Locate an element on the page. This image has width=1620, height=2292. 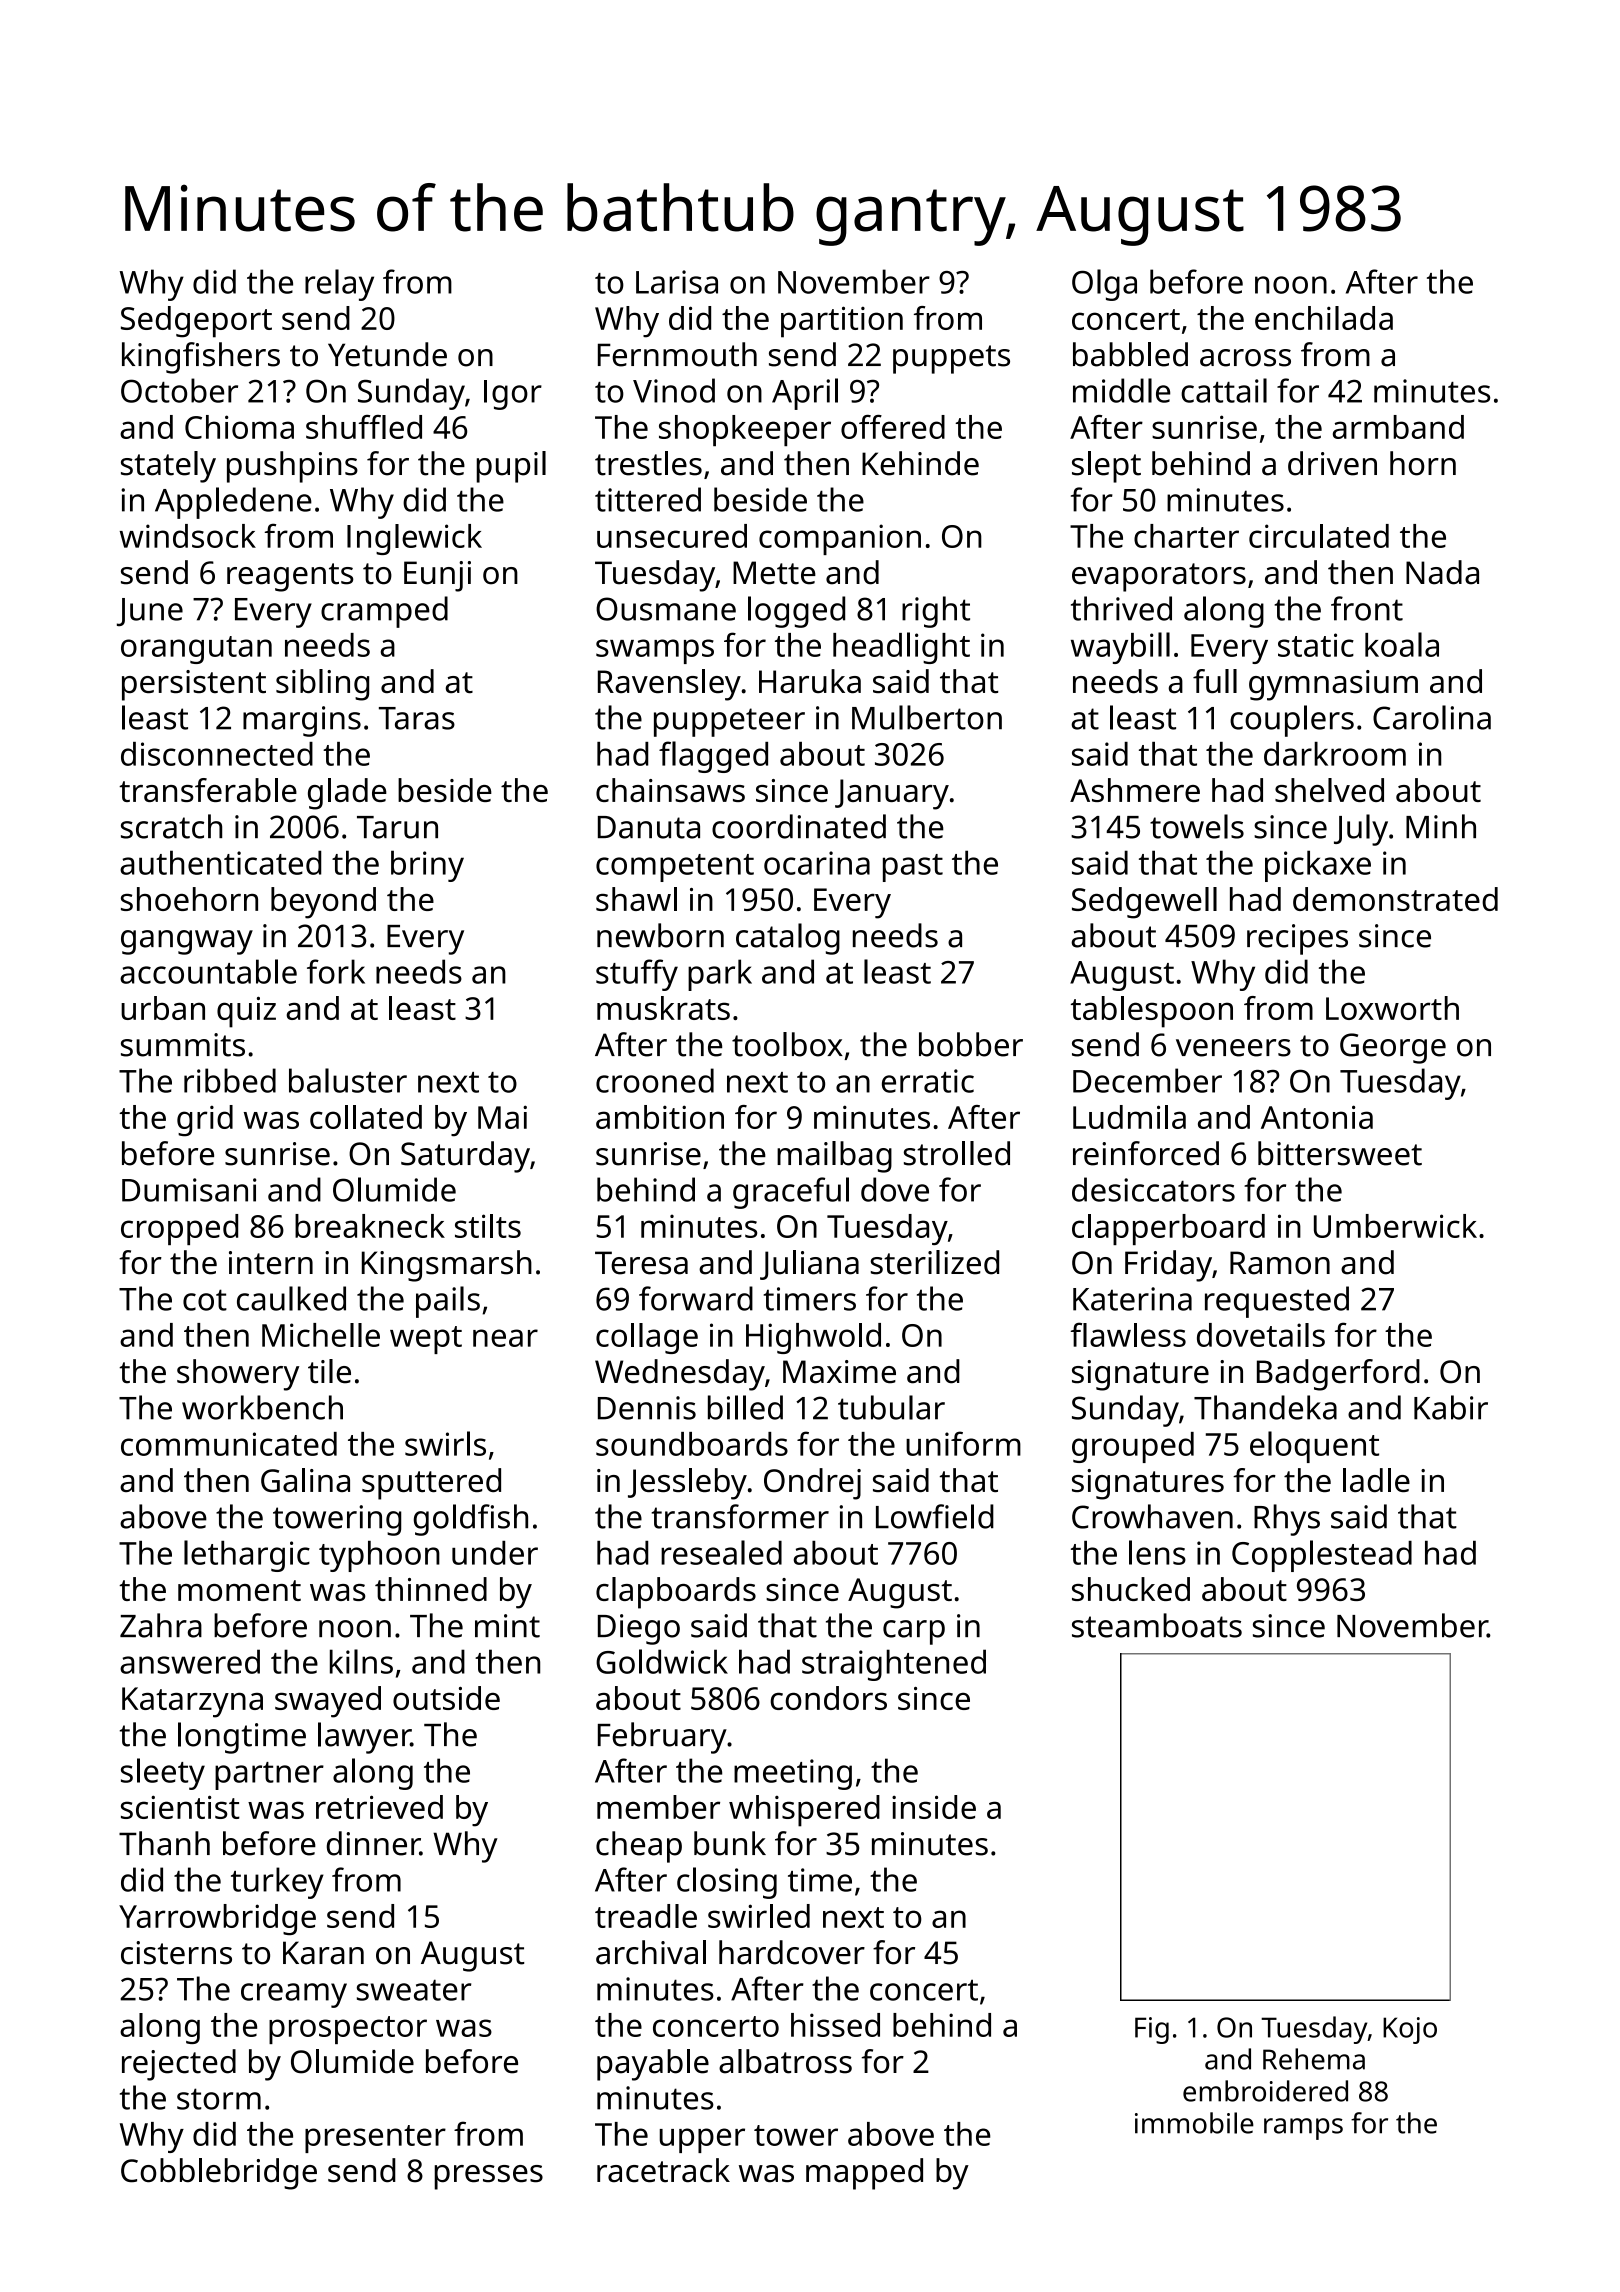
ambition is located at coordinates (660, 1117).
